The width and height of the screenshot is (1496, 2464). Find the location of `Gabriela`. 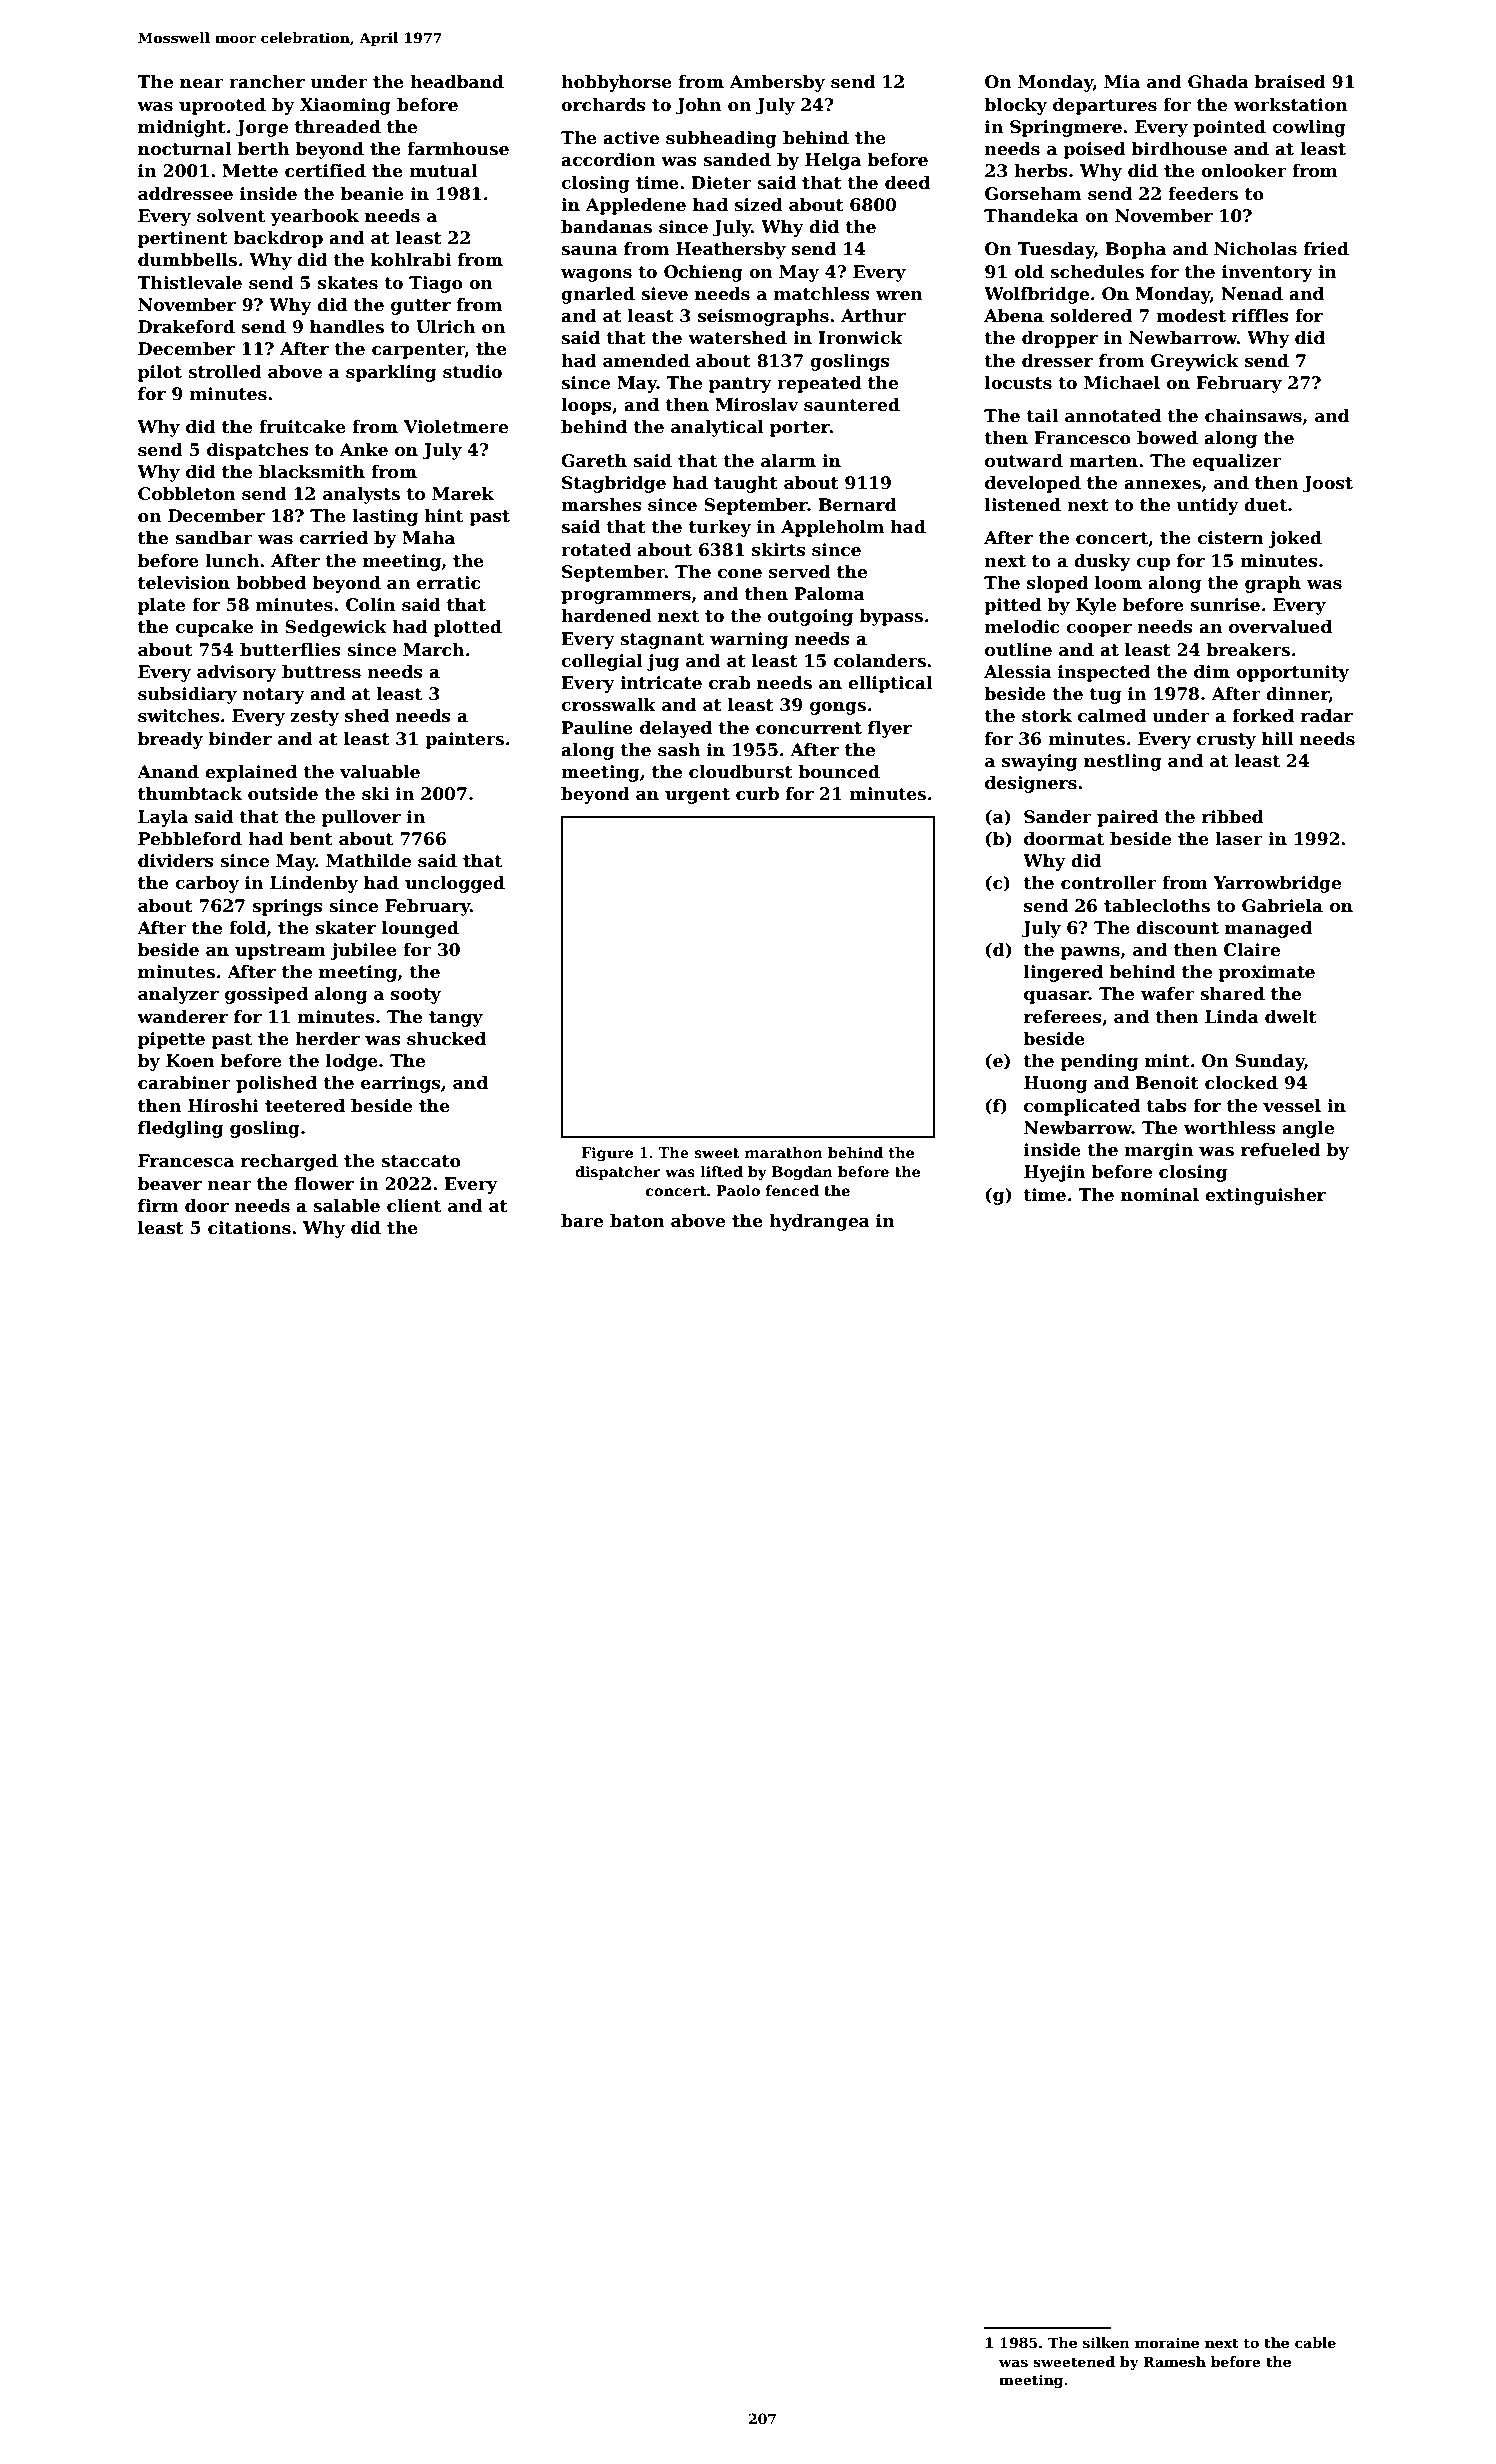

Gabriela is located at coordinates (1282, 906).
